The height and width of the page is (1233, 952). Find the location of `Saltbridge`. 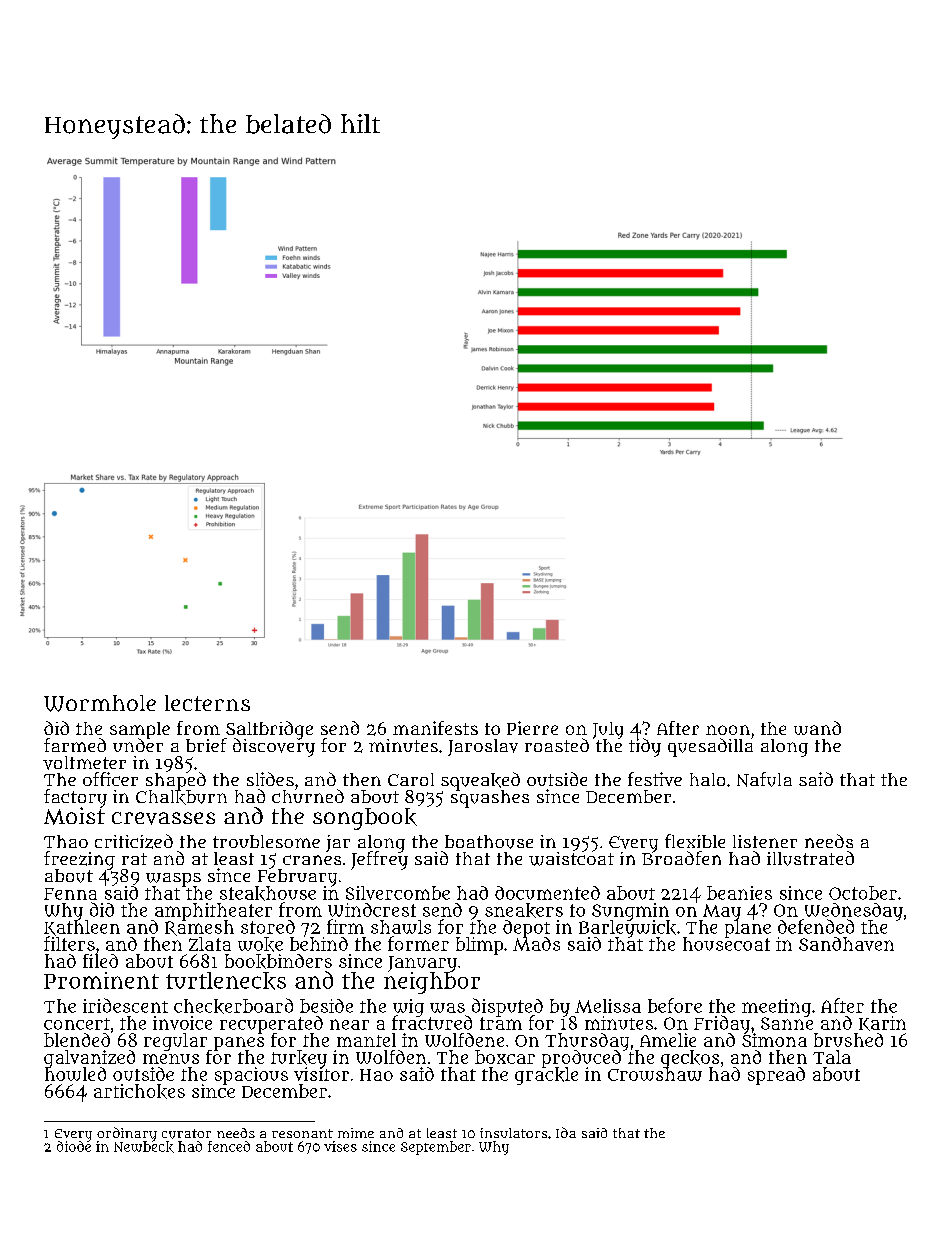

Saltbridge is located at coordinates (268, 730).
